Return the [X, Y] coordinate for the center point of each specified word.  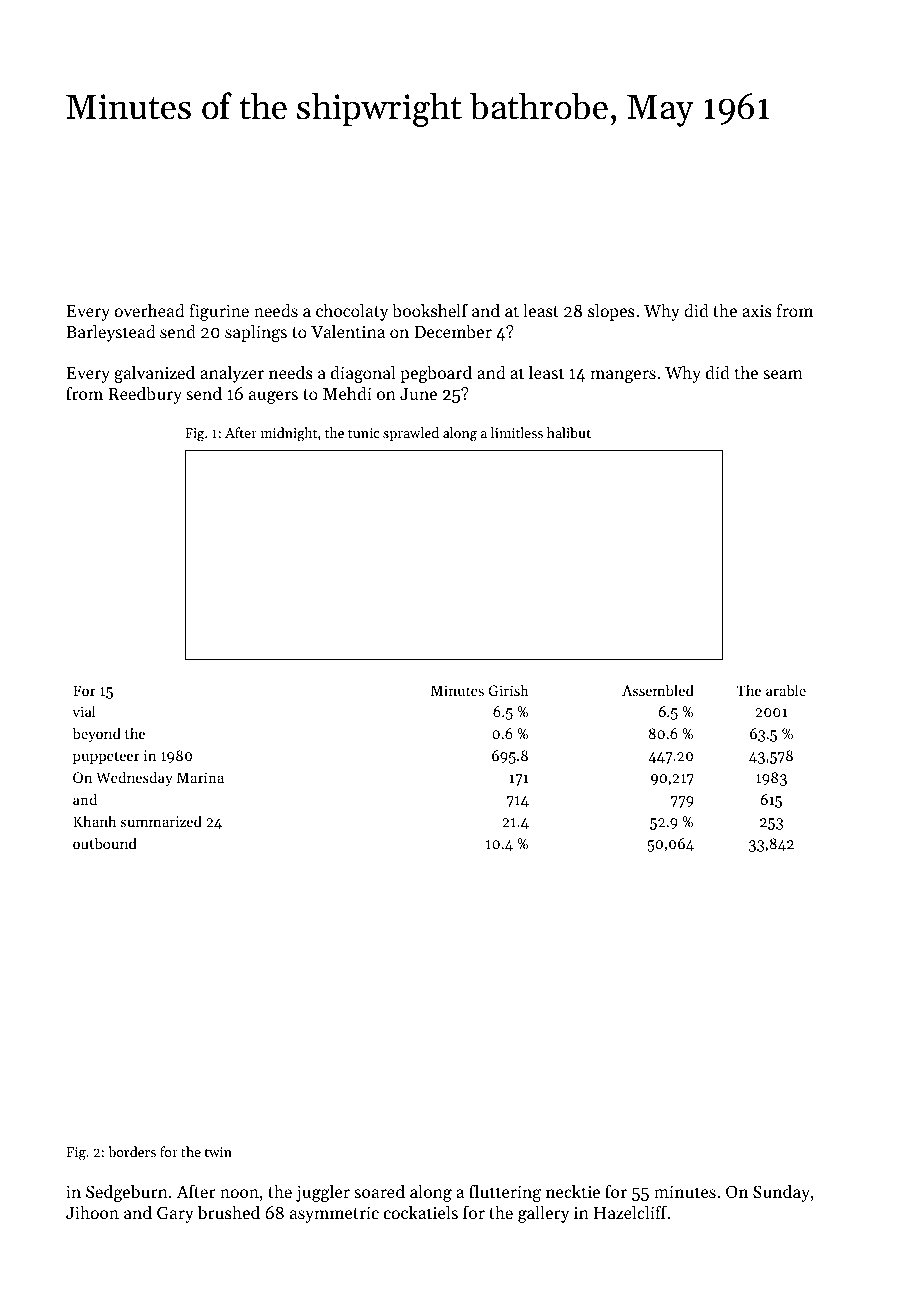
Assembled [658, 690]
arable [786, 690]
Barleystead [110, 333]
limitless [517, 432]
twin [218, 1152]
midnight [289, 434]
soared [379, 1191]
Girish [508, 690]
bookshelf [430, 310]
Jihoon [92, 1212]
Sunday [781, 1193]
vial [84, 711]
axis [757, 311]
